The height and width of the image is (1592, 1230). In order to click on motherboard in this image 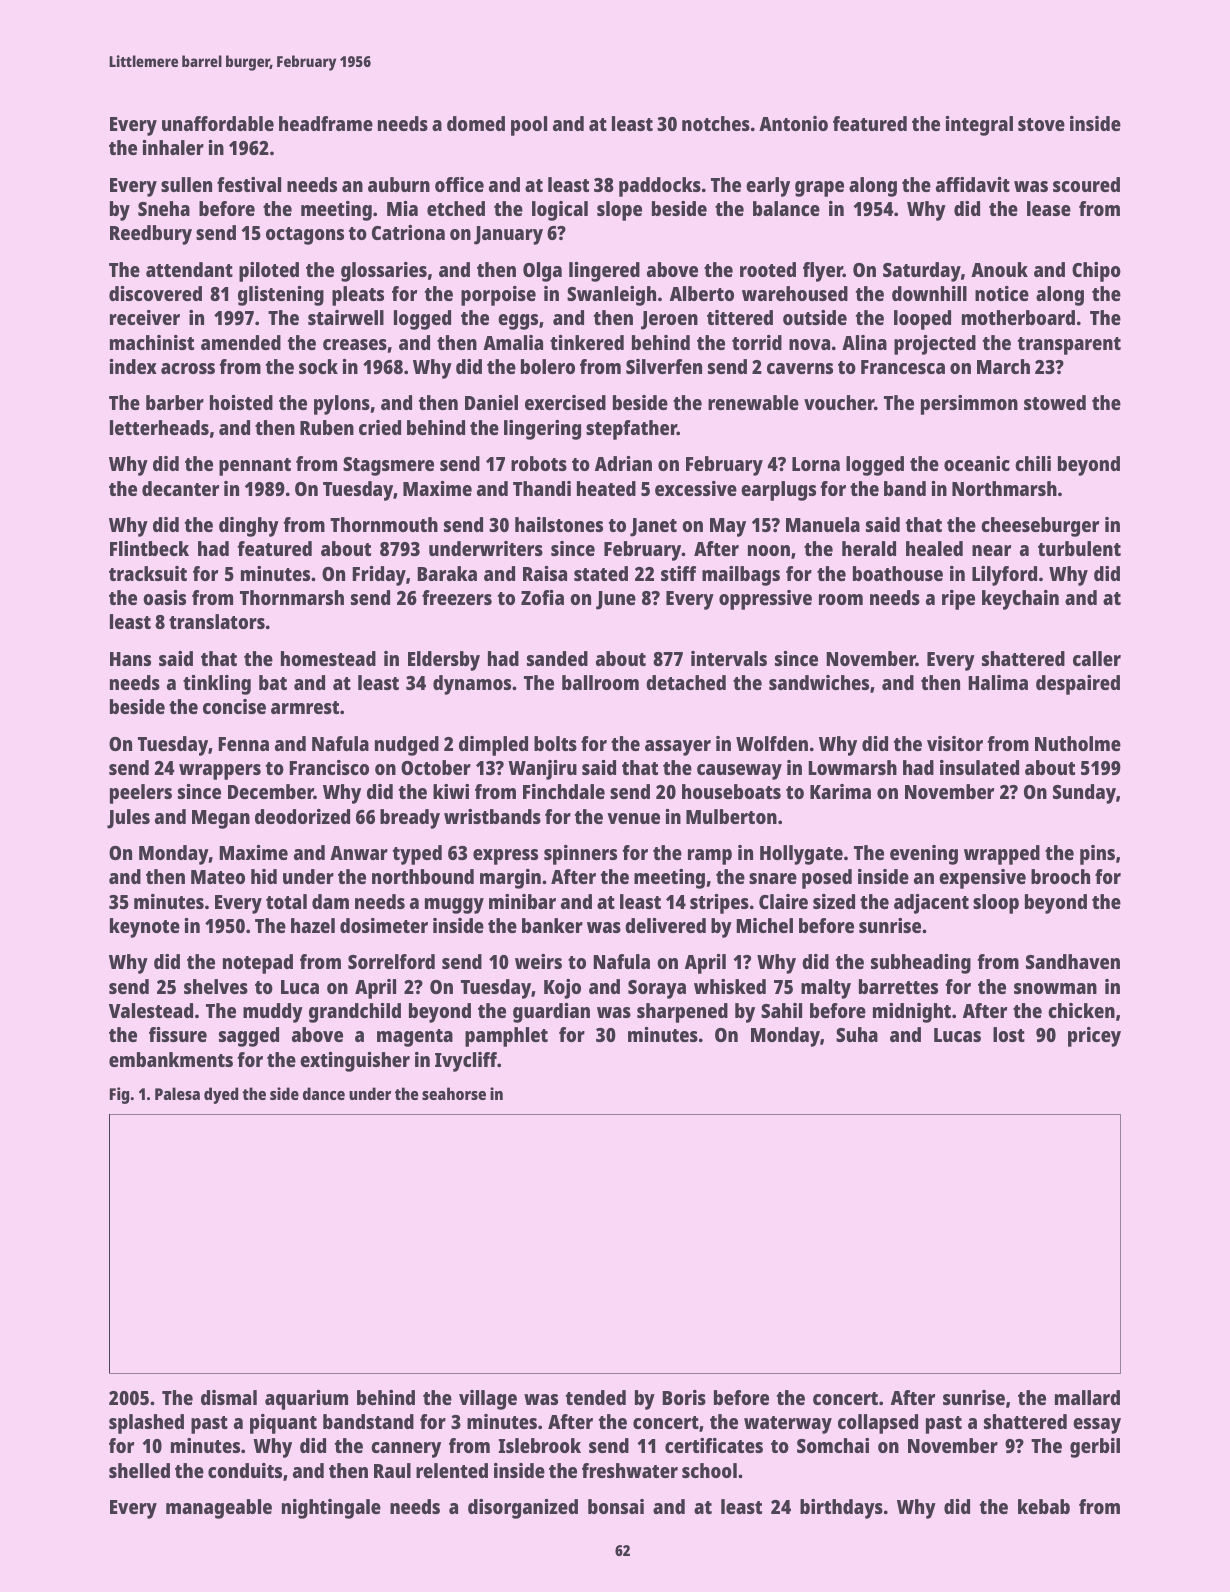, I will do `click(1018, 317)`.
